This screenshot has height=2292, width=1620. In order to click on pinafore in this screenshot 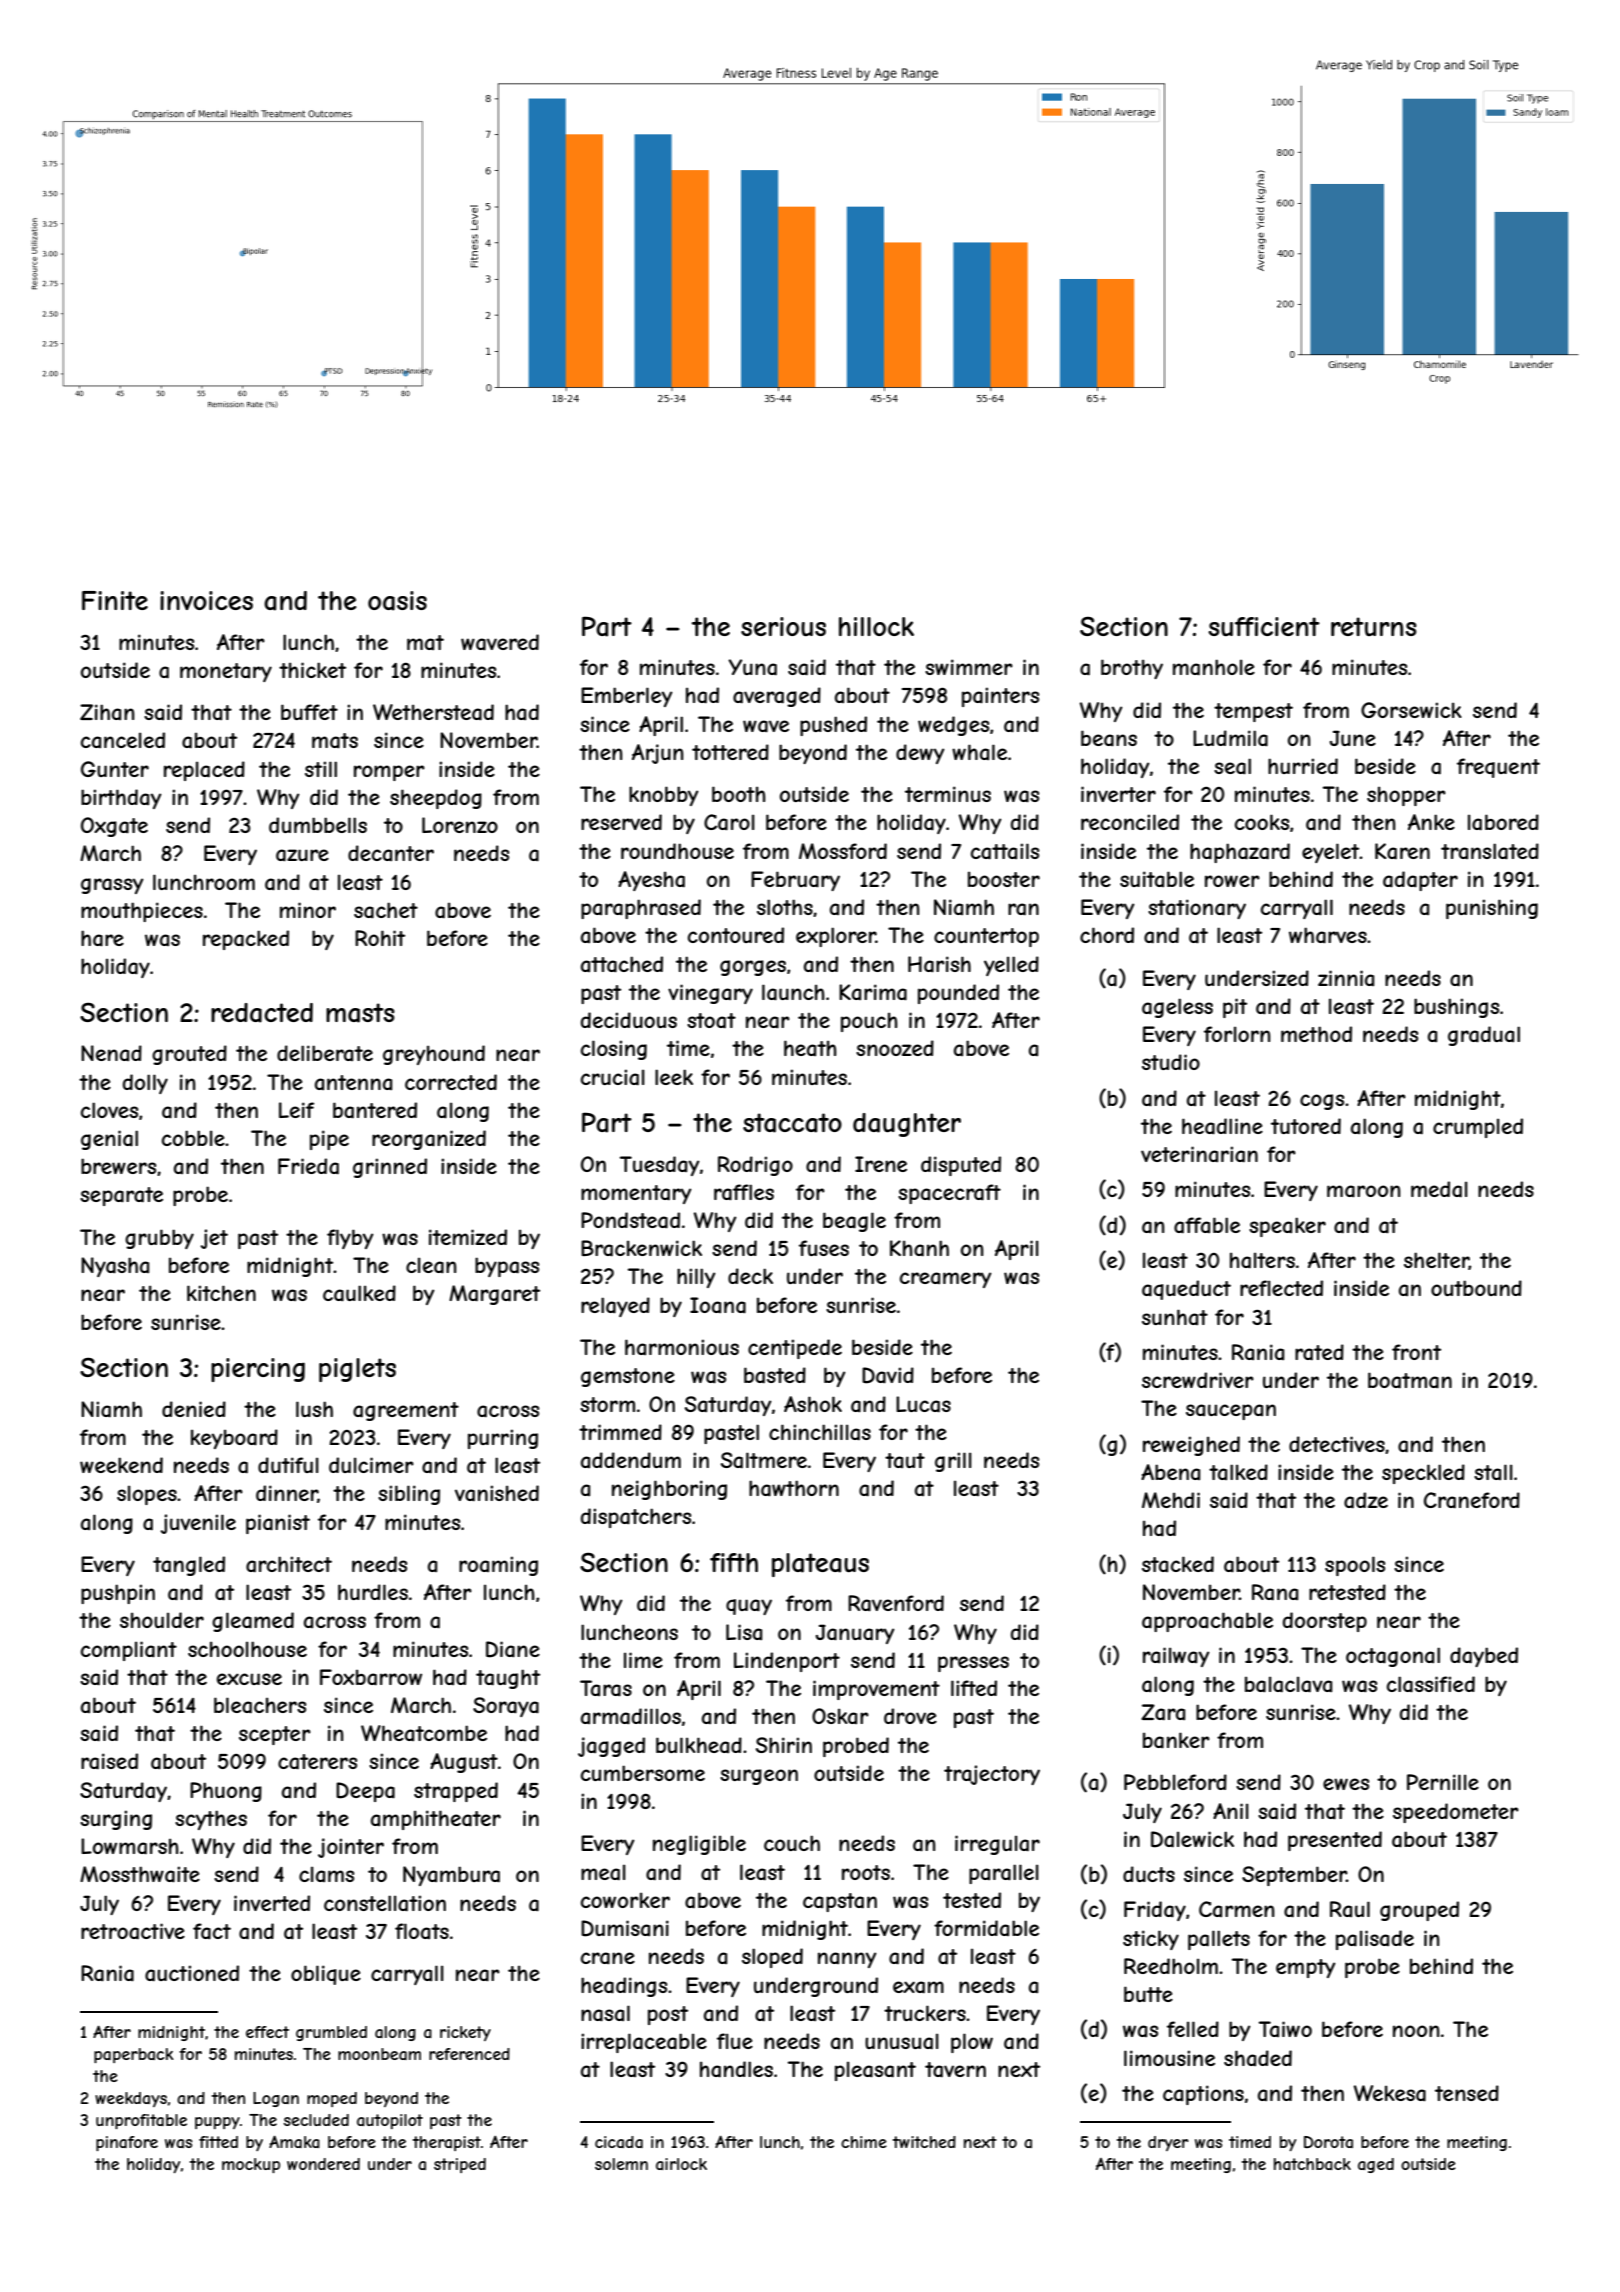, I will do `click(127, 2143)`.
